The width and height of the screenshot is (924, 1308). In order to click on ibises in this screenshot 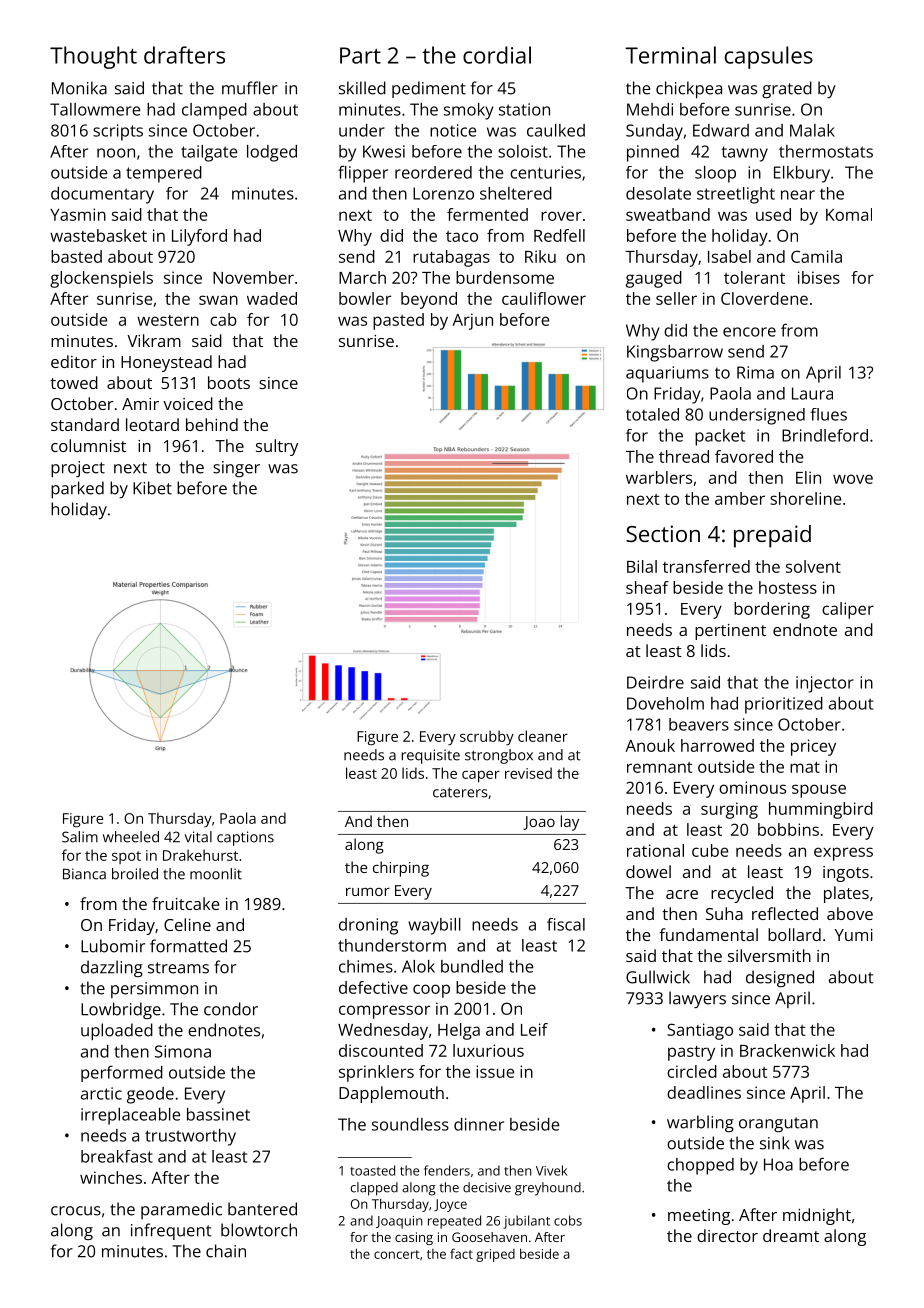, I will do `click(819, 277)`.
